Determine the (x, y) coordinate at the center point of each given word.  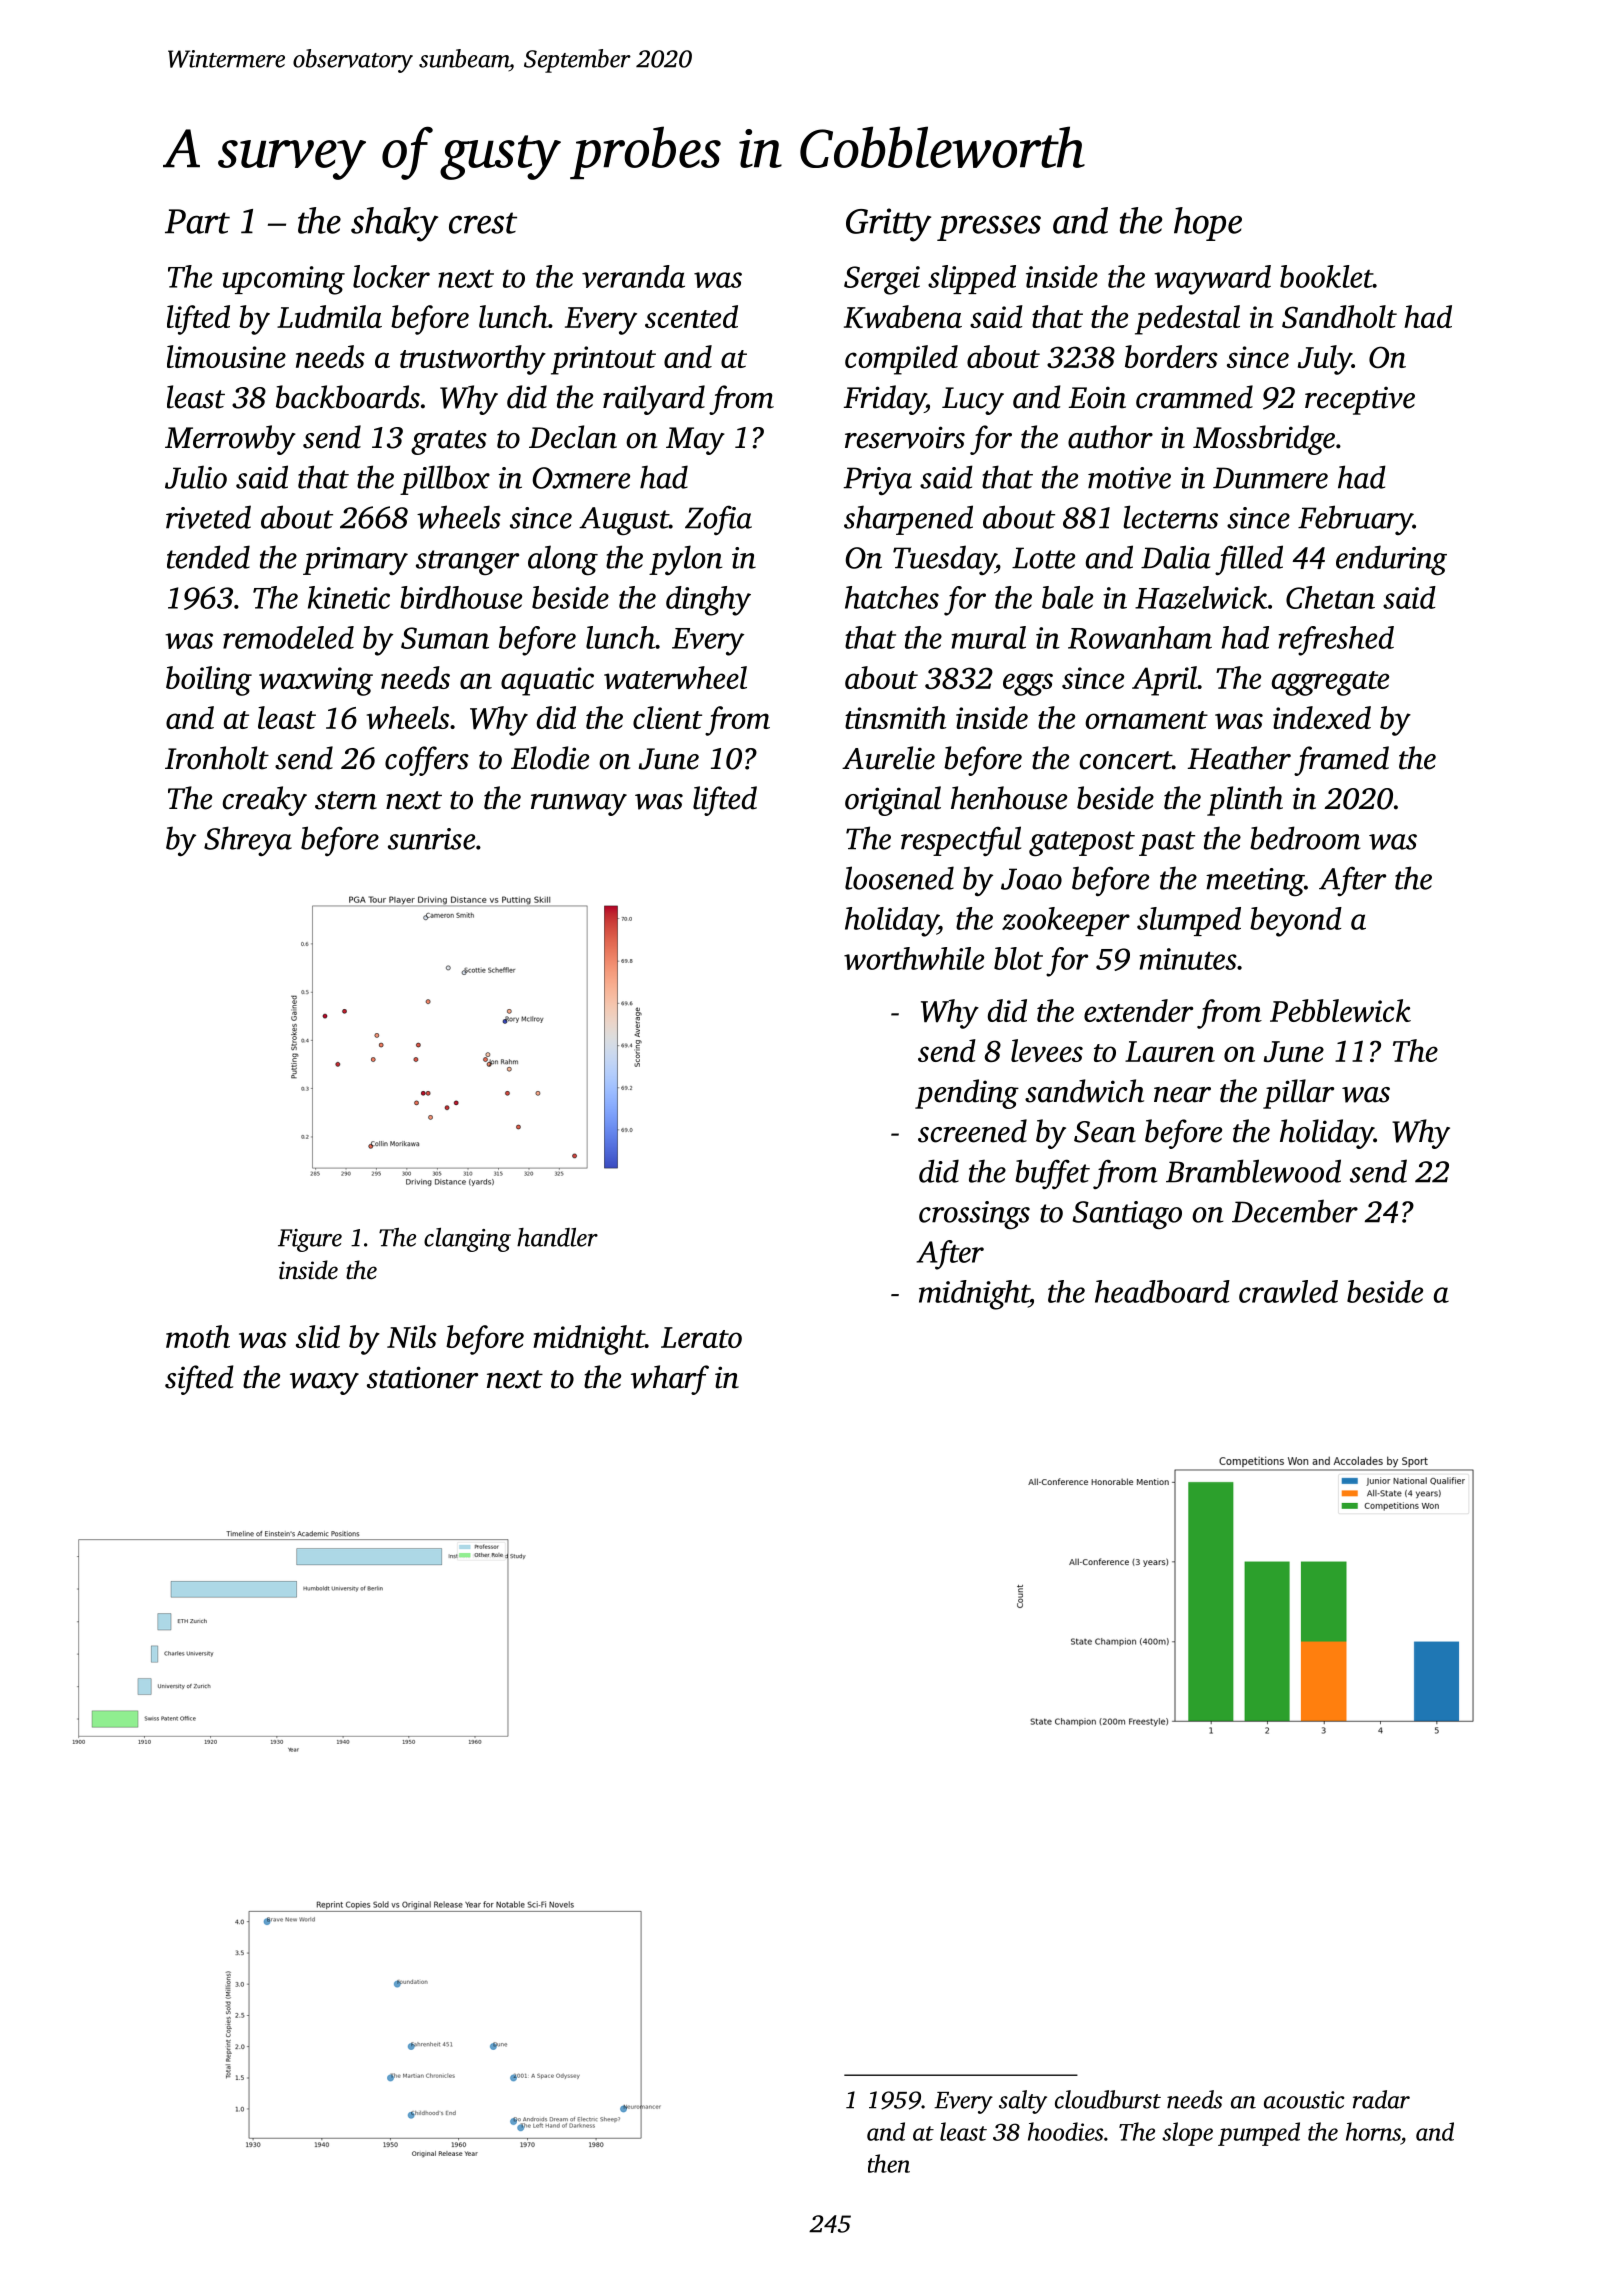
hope (1208, 224)
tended (208, 557)
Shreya (248, 841)
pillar (1298, 1094)
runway (579, 805)
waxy (324, 1384)
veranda (633, 276)
